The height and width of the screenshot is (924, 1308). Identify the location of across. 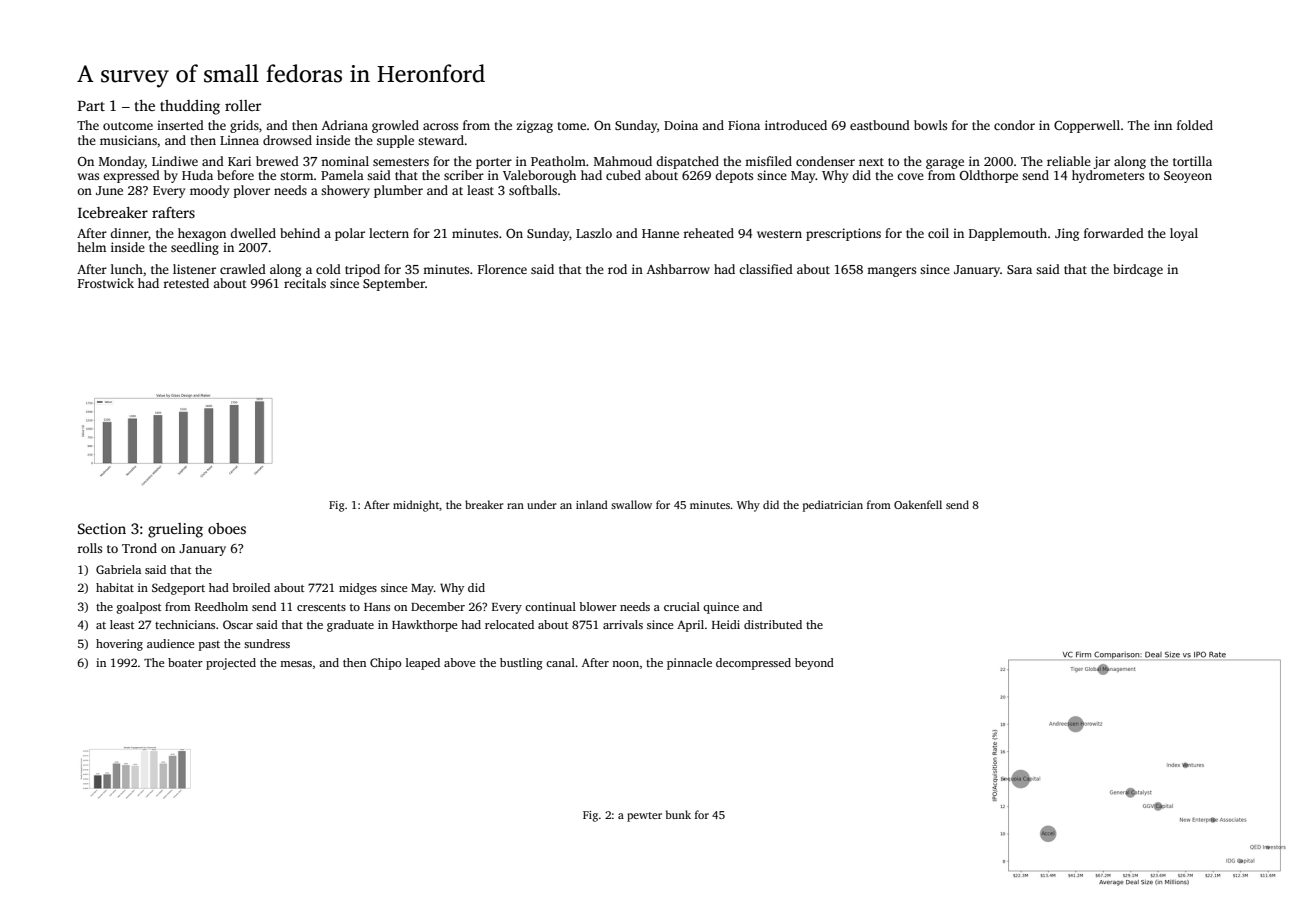
(440, 126).
